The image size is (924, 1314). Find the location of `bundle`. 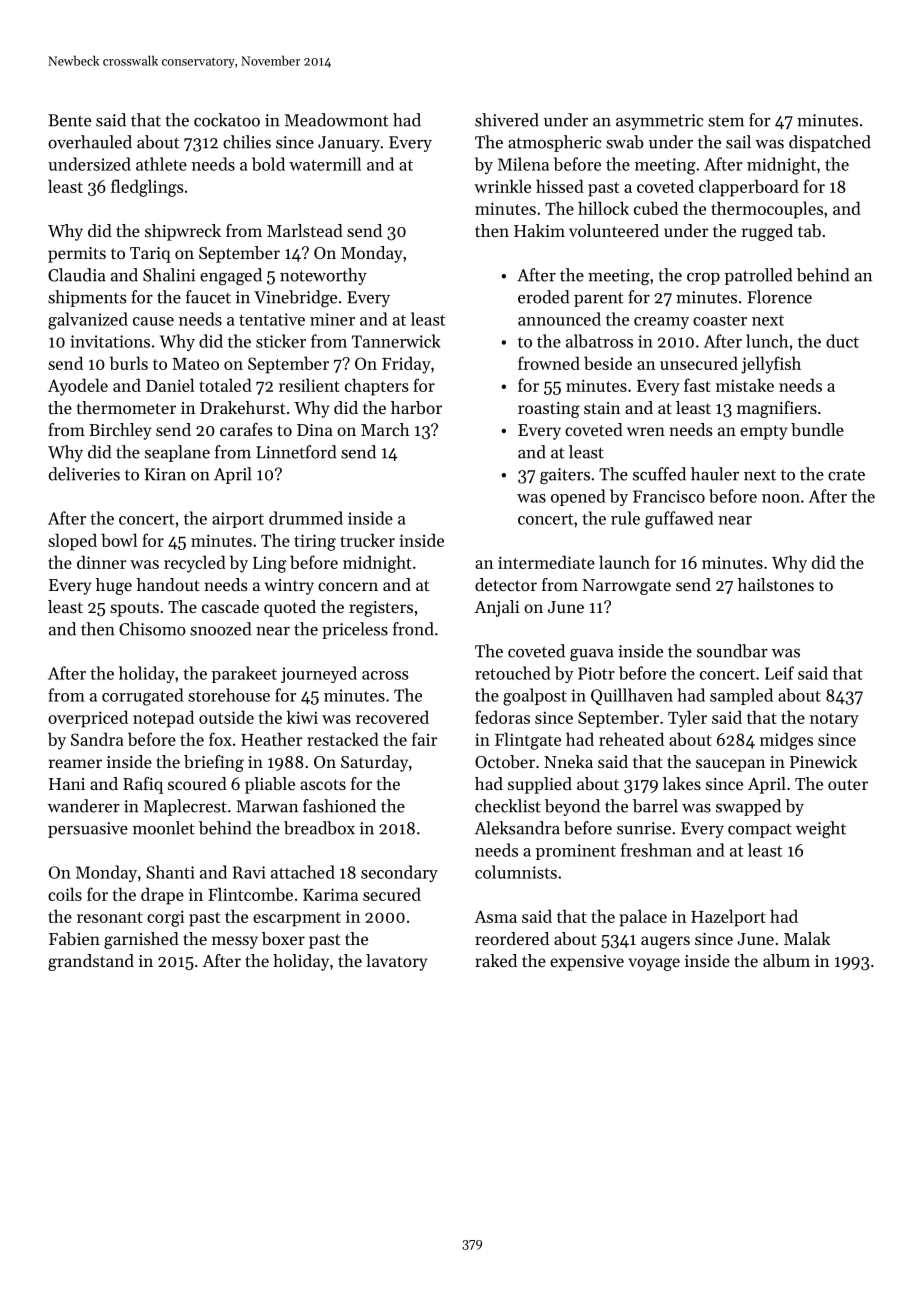

bundle is located at coordinates (817, 429).
